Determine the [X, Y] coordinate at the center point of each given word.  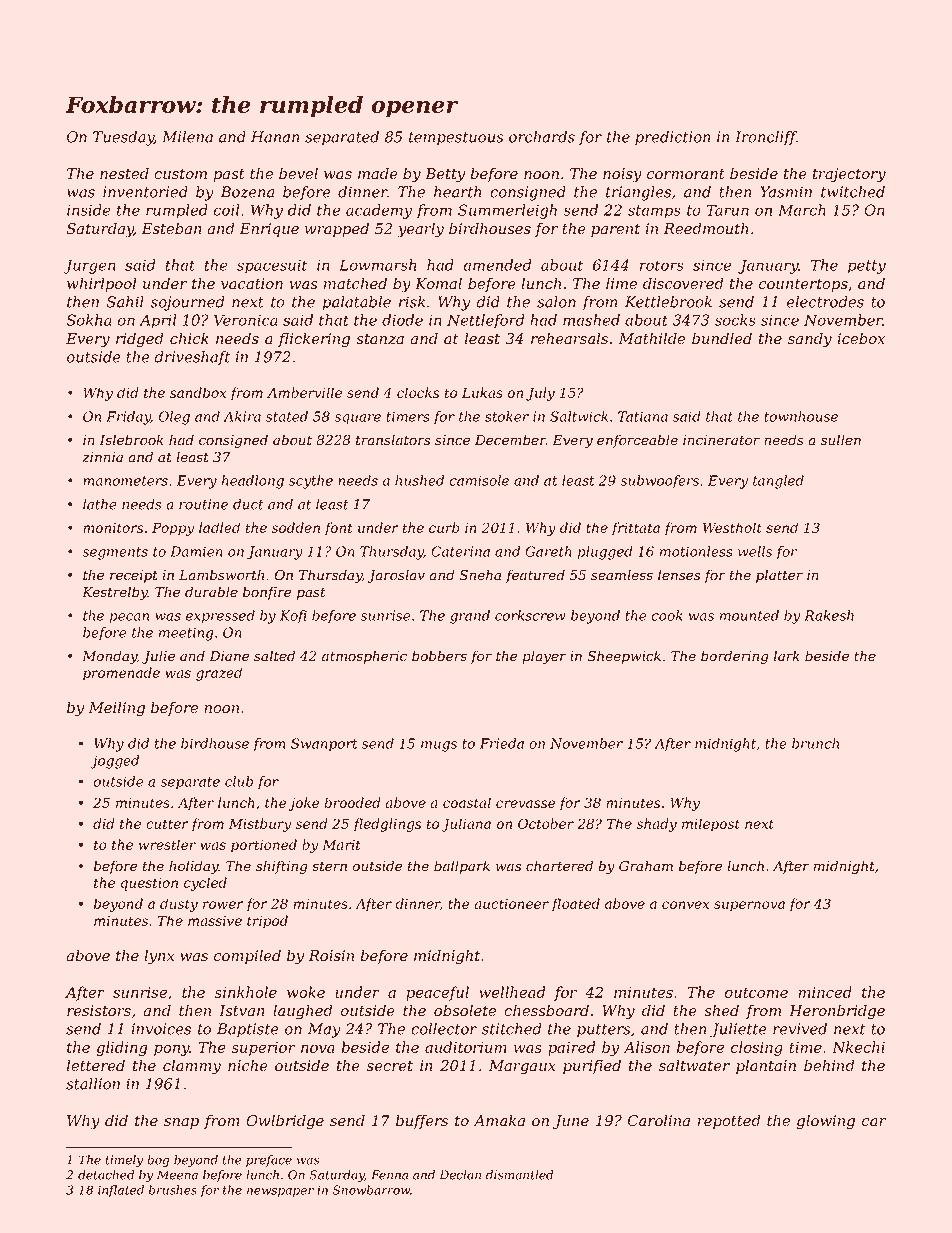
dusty [179, 905]
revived [800, 1029]
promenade [121, 674]
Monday [109, 657]
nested [124, 173]
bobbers [439, 656]
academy [379, 211]
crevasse [525, 804]
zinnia [102, 457]
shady [656, 825]
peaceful [437, 993]
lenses [679, 575]
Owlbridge [285, 1122]
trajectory [849, 175]
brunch [815, 743]
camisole [479, 480]
